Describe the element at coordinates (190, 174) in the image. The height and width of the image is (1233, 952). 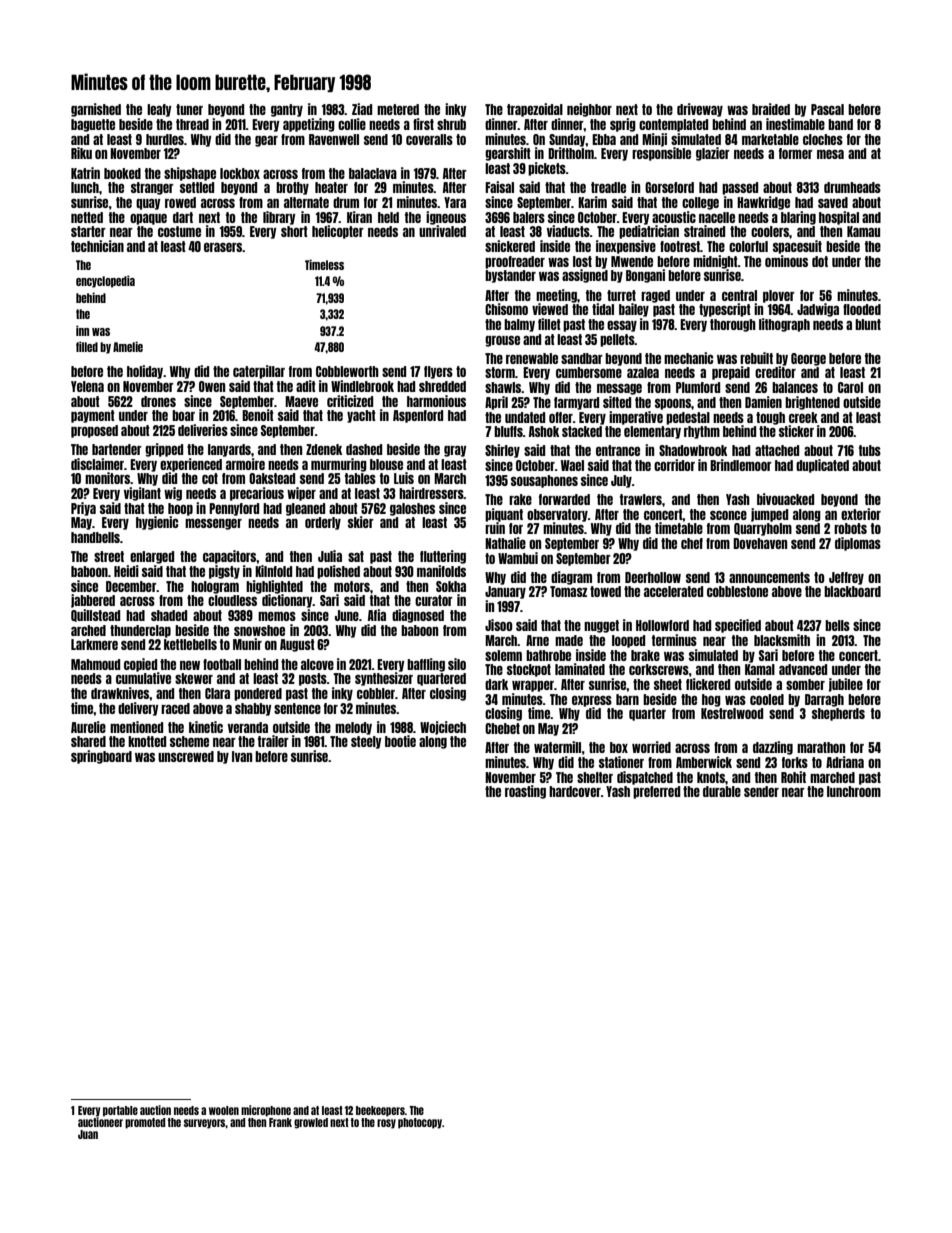
I see `shipshape` at that location.
